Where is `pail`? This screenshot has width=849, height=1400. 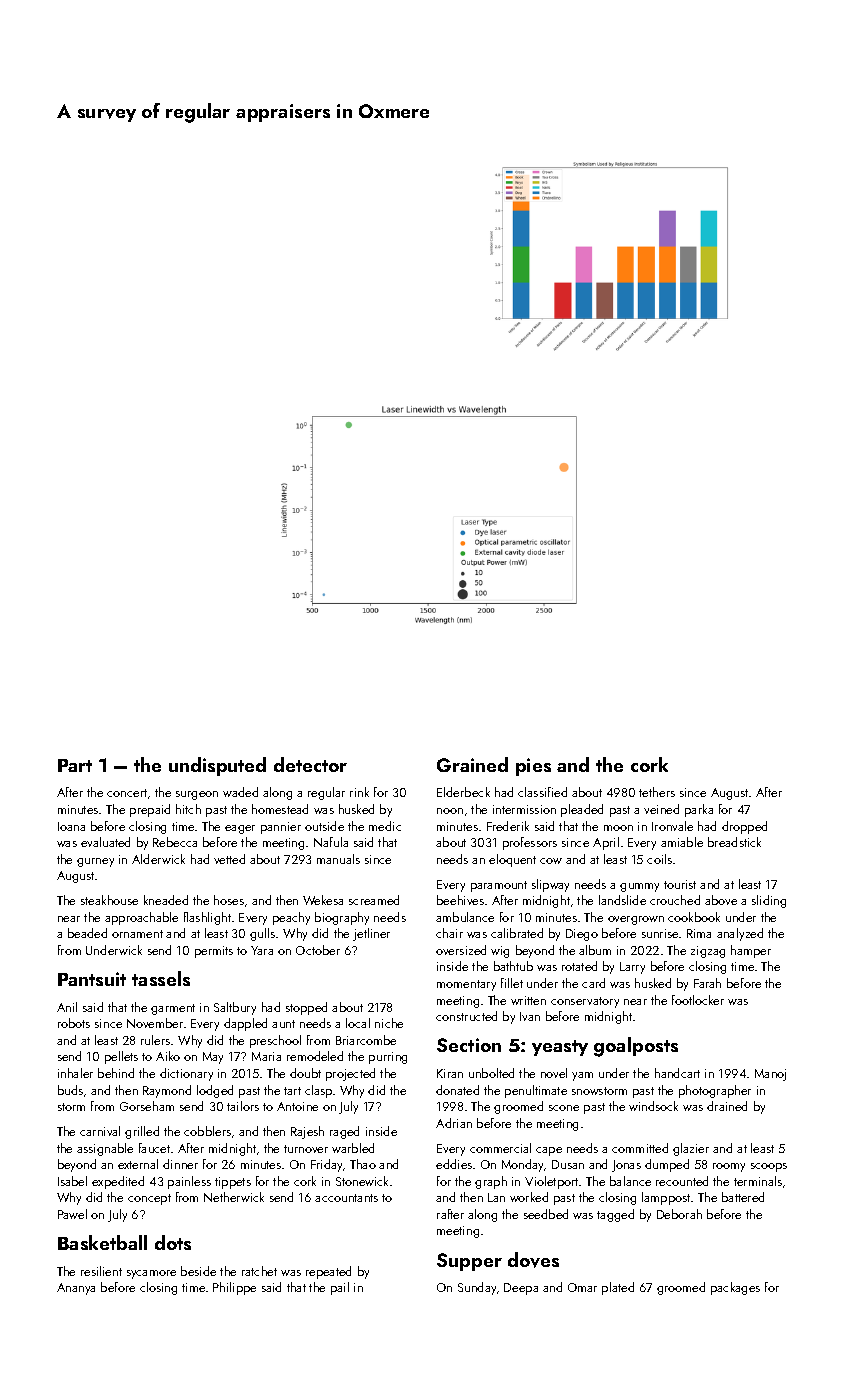 pail is located at coordinates (340, 1288).
